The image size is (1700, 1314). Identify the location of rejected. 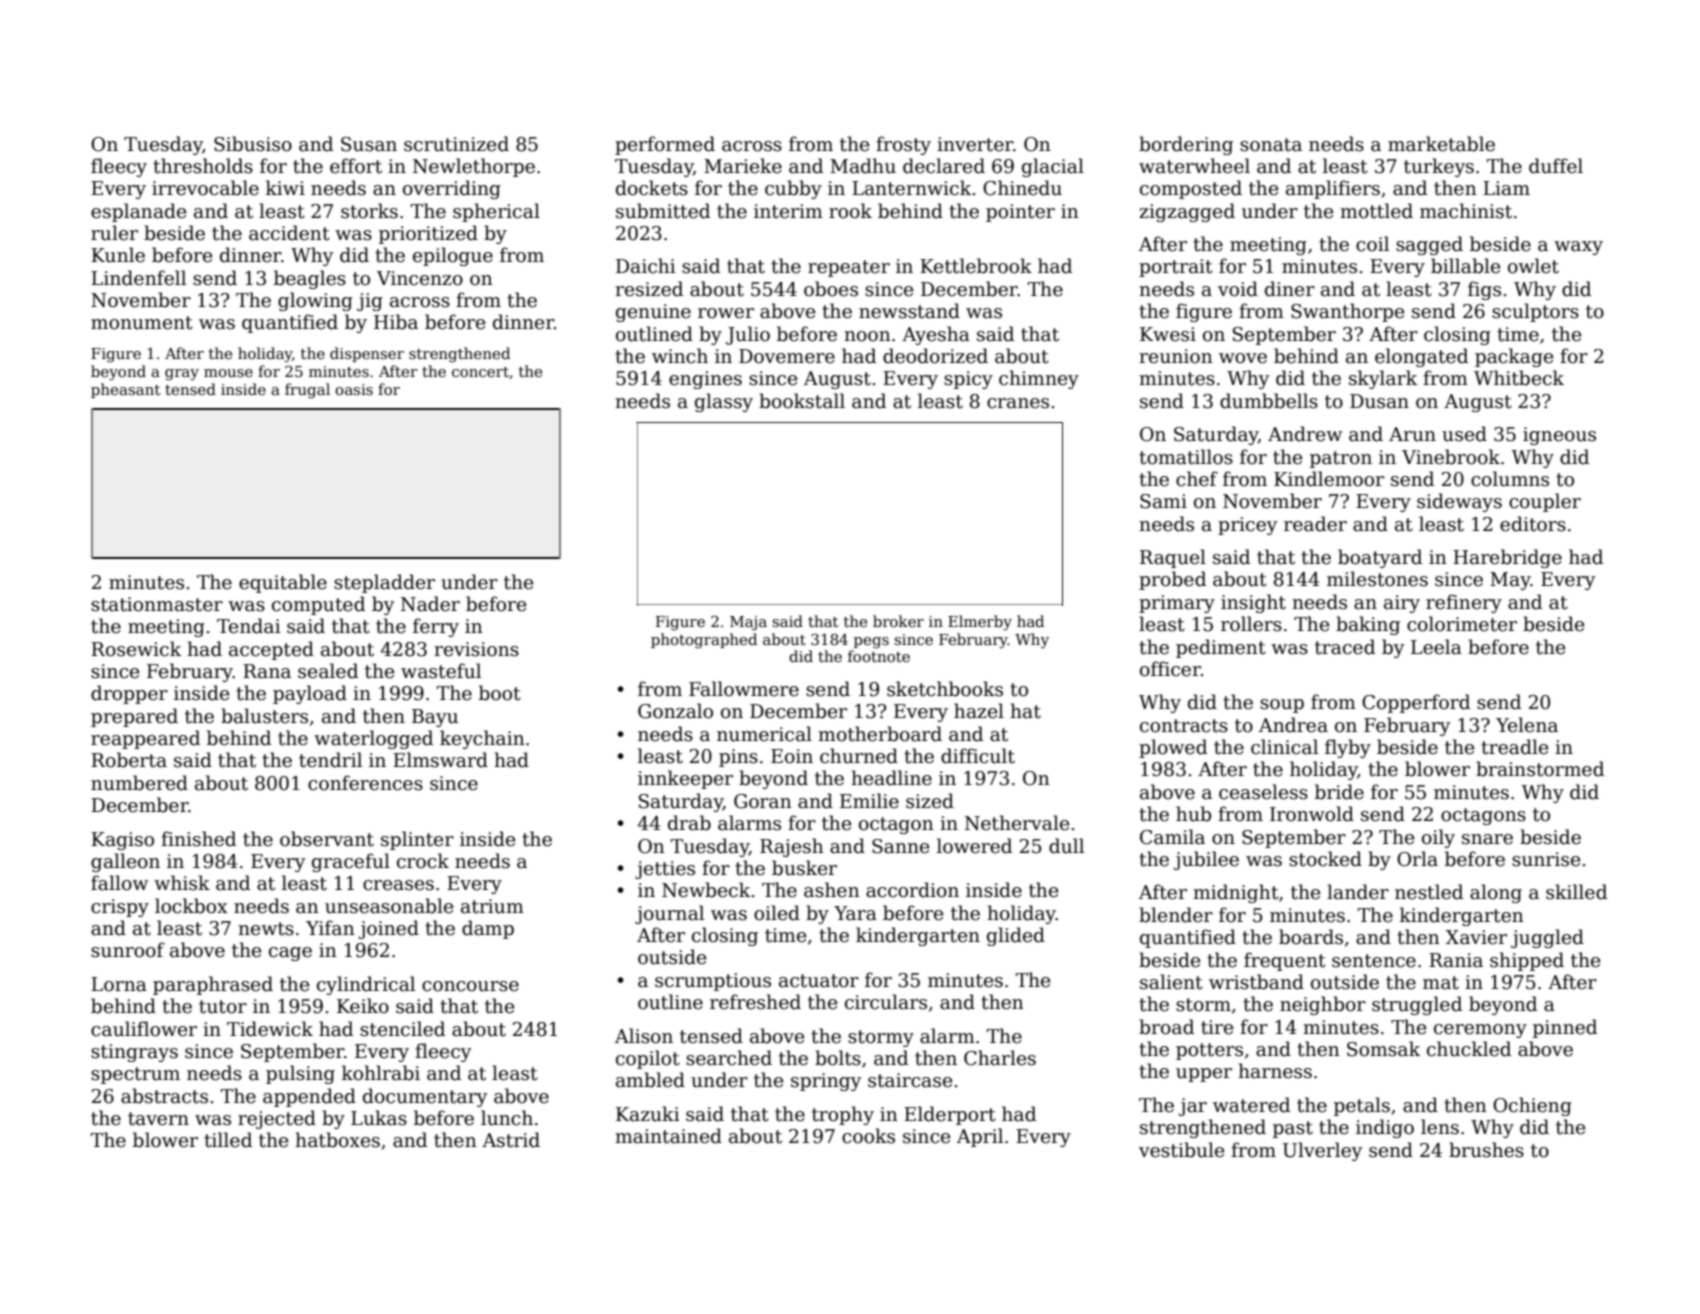
(277, 1119).
